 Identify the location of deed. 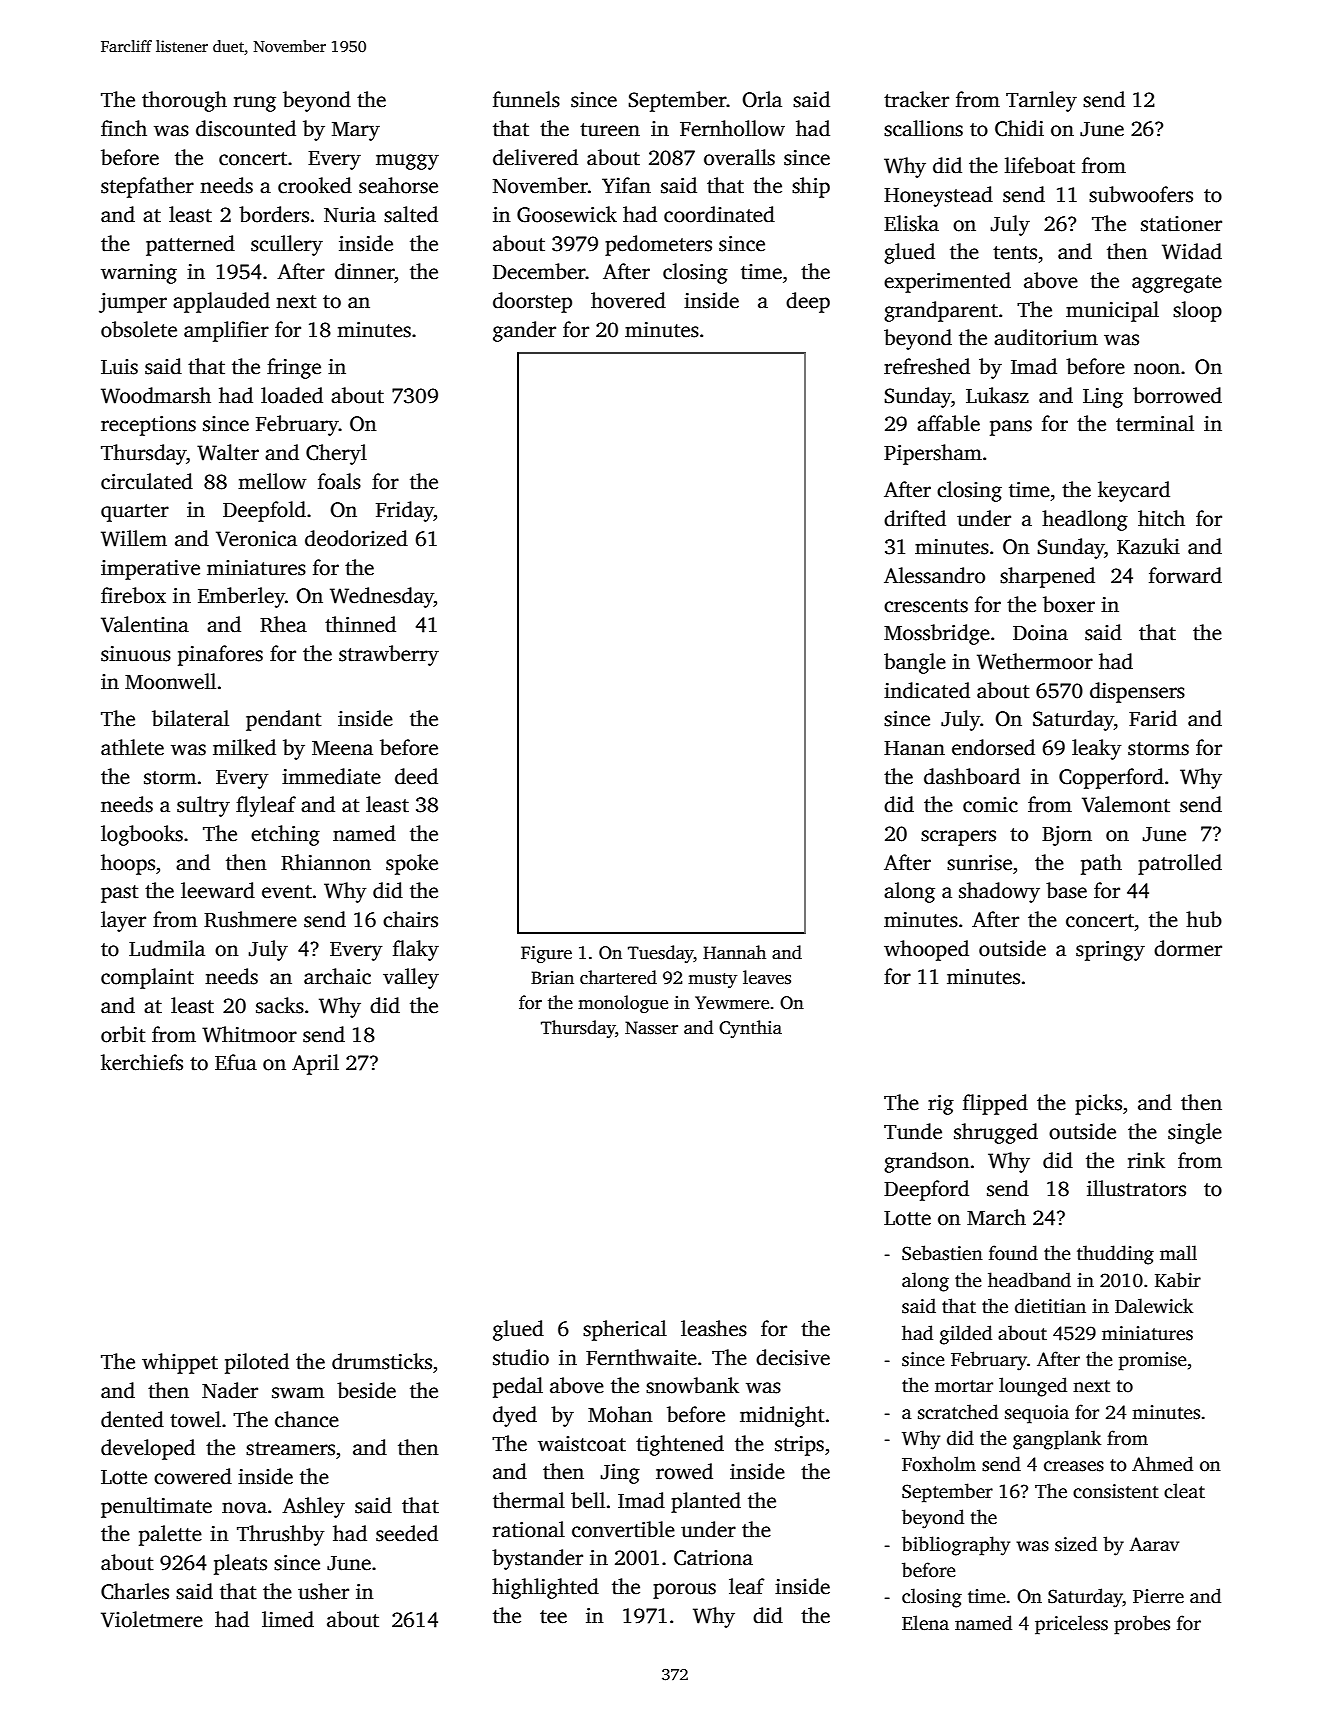
(416, 776).
